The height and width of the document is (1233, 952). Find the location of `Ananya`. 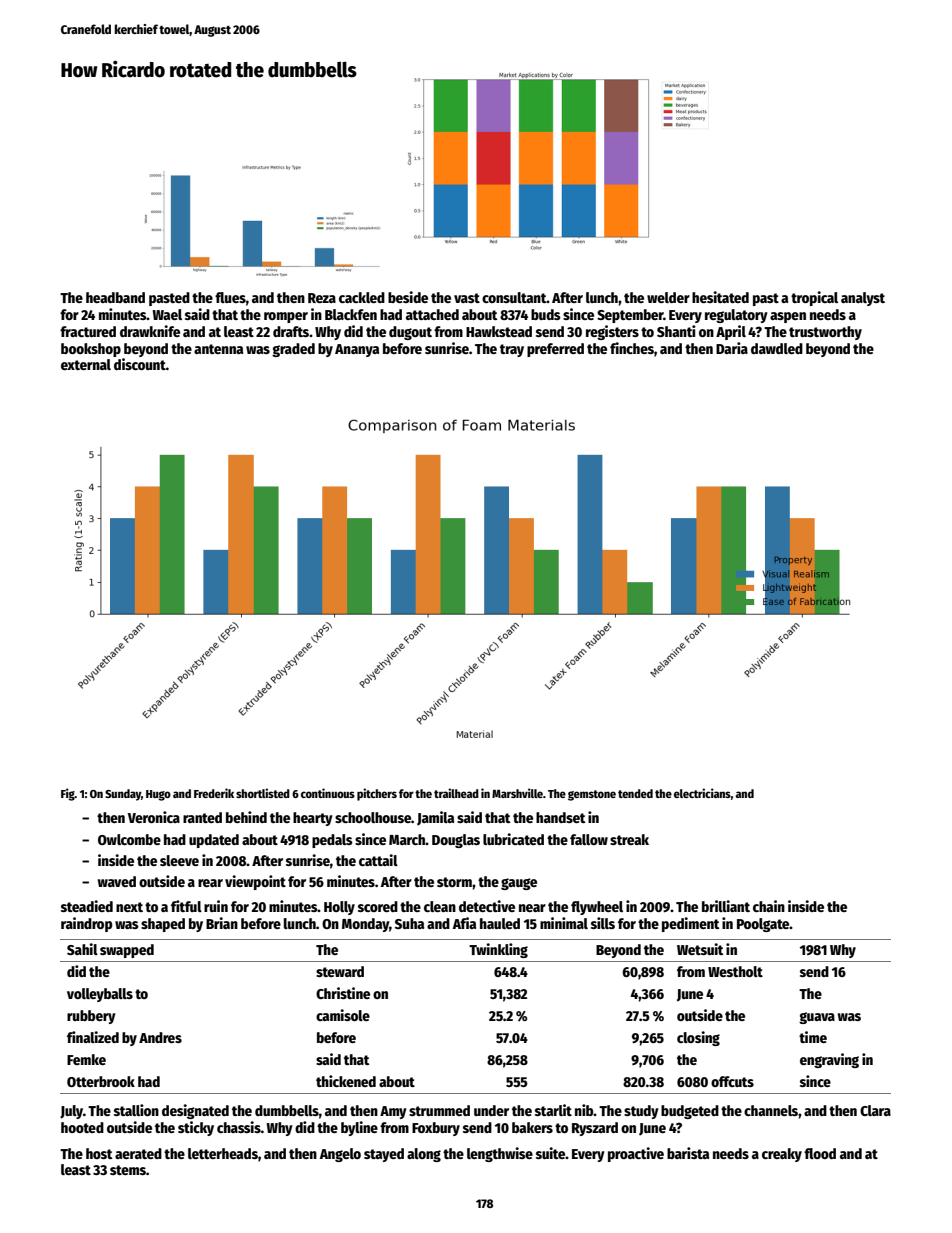

Ananya is located at coordinates (357, 350).
